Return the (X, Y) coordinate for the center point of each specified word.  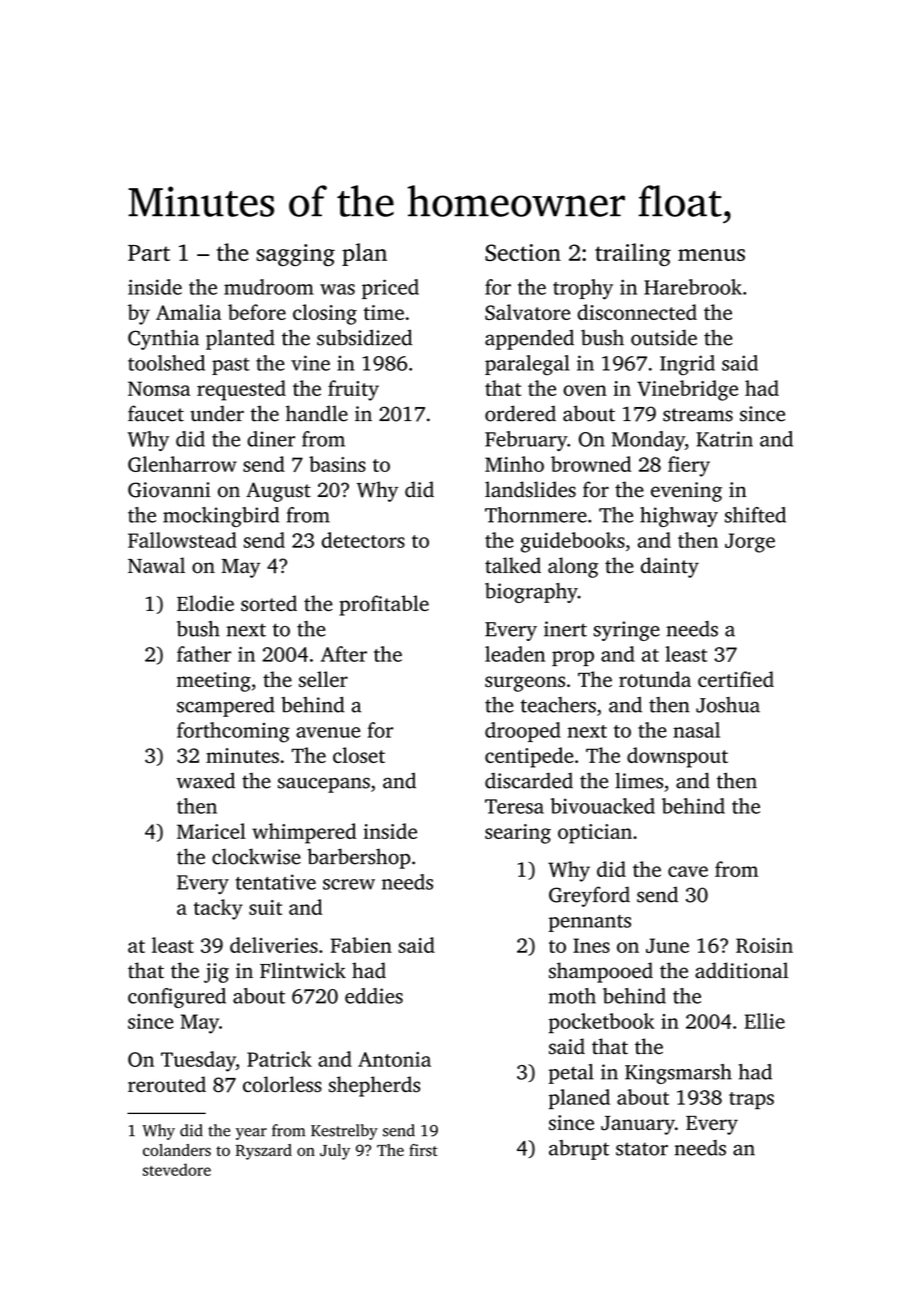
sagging (296, 255)
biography (531, 593)
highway (679, 517)
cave (688, 871)
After (344, 654)
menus (711, 255)
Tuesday (198, 1061)
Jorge (750, 543)
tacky (218, 909)
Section (523, 252)
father (204, 654)
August (278, 492)
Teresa (514, 806)
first (423, 1150)
